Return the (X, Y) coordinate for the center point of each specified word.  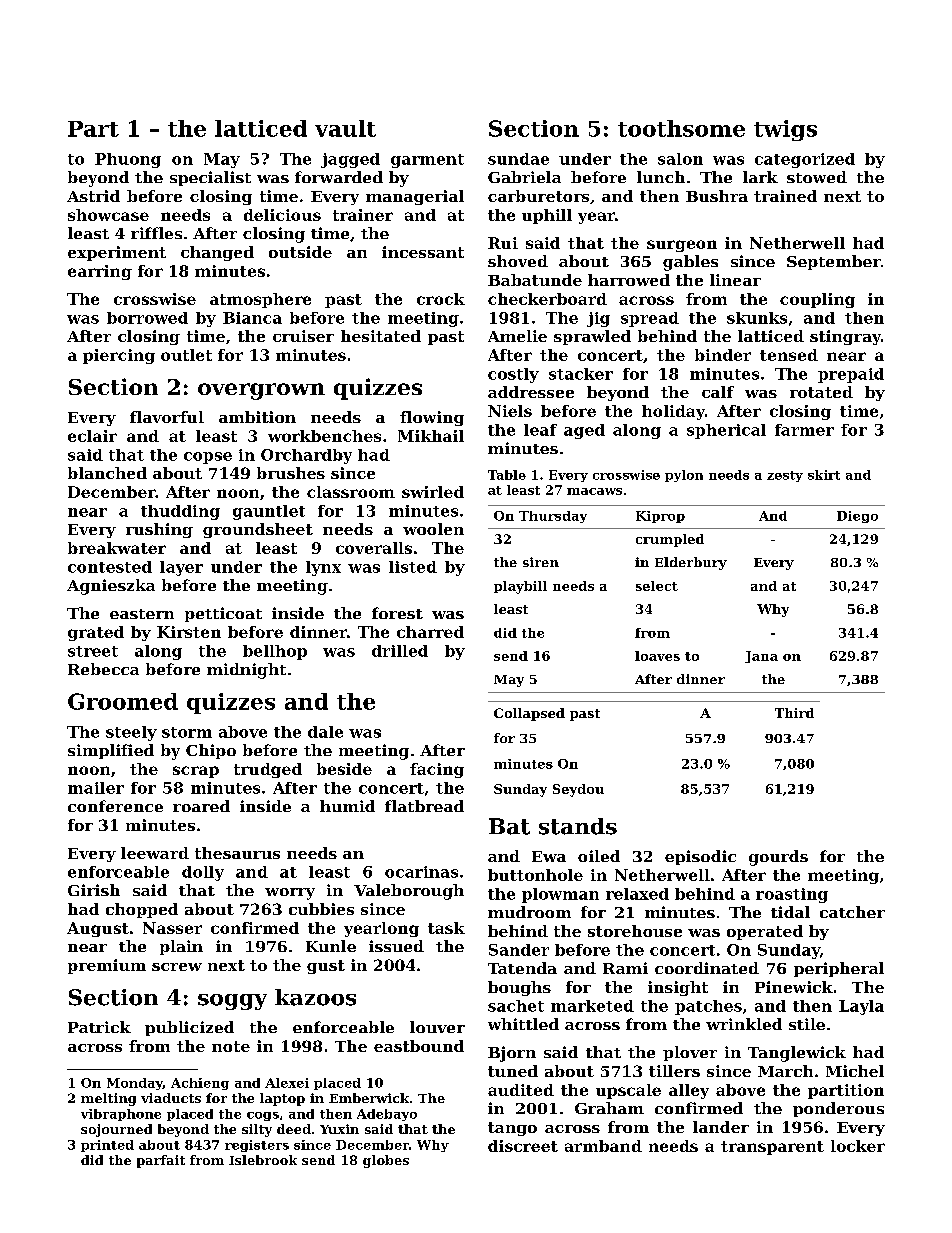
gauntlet (269, 512)
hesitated (381, 336)
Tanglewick (797, 1054)
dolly (203, 873)
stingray (845, 337)
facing (437, 770)
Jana (761, 657)
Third (794, 713)
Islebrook (263, 1160)
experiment (117, 253)
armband (603, 1146)
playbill (520, 587)
